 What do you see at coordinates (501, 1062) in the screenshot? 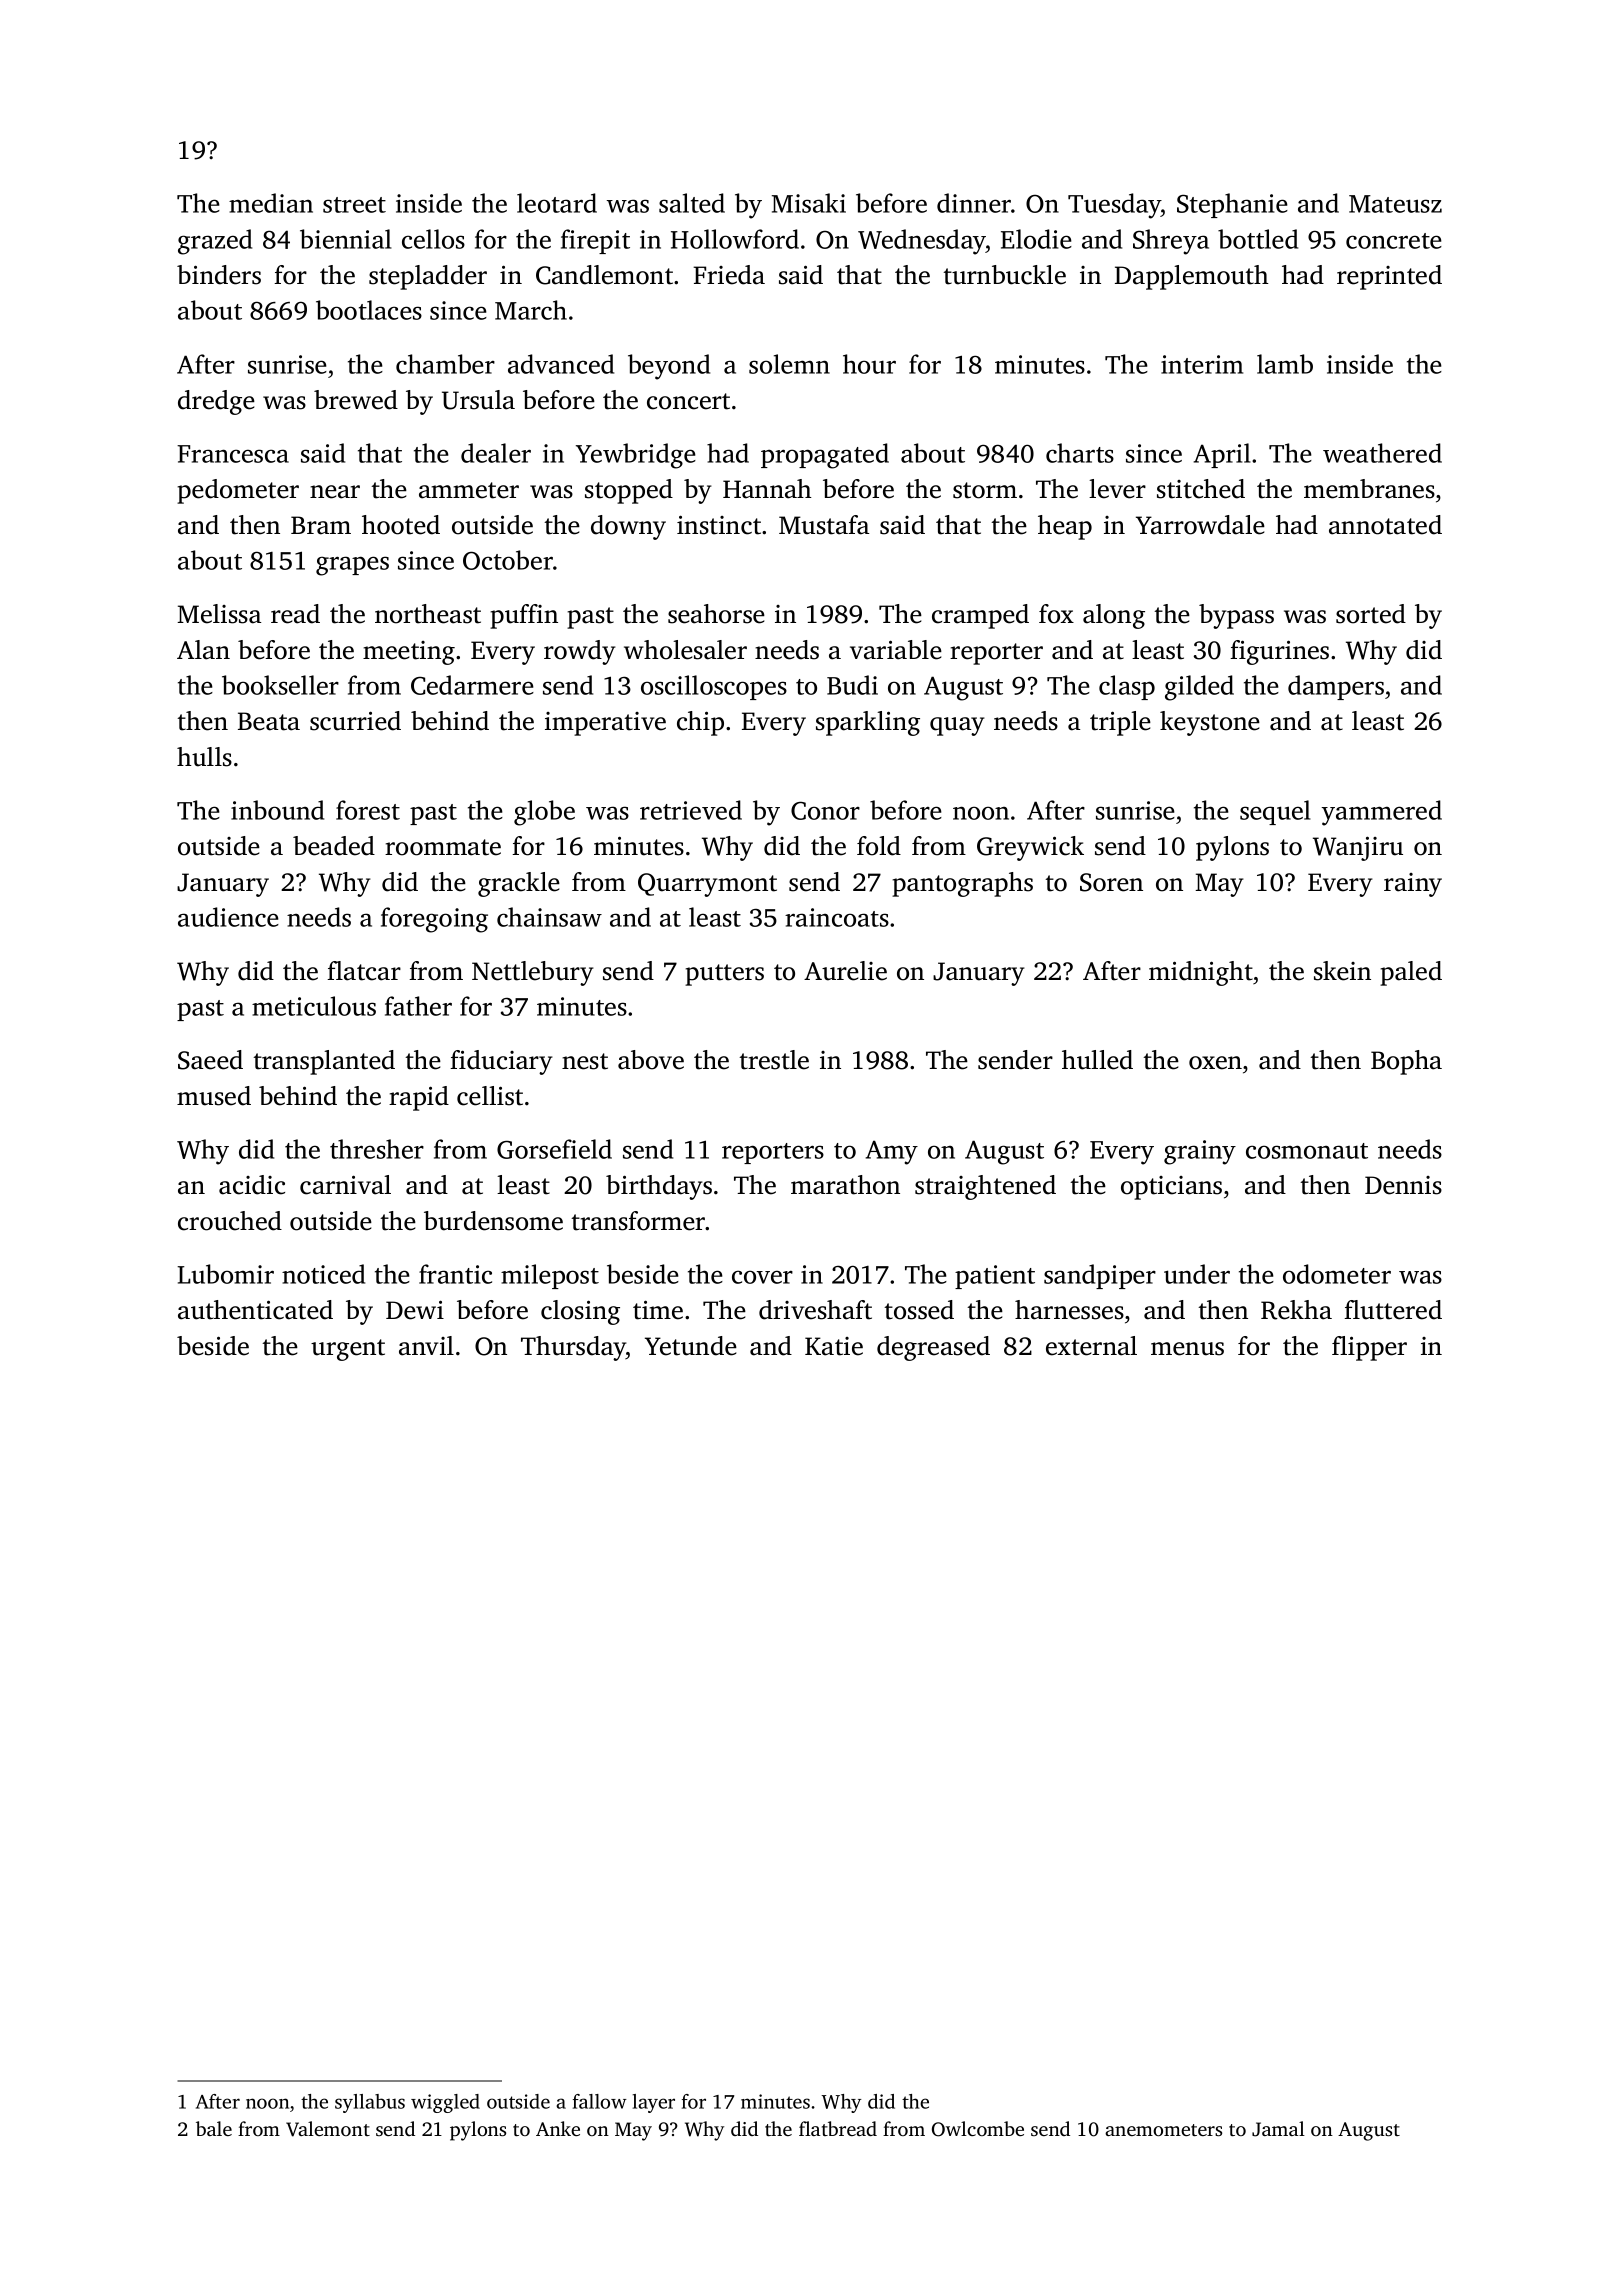
I see `fiduciary` at bounding box center [501, 1062].
